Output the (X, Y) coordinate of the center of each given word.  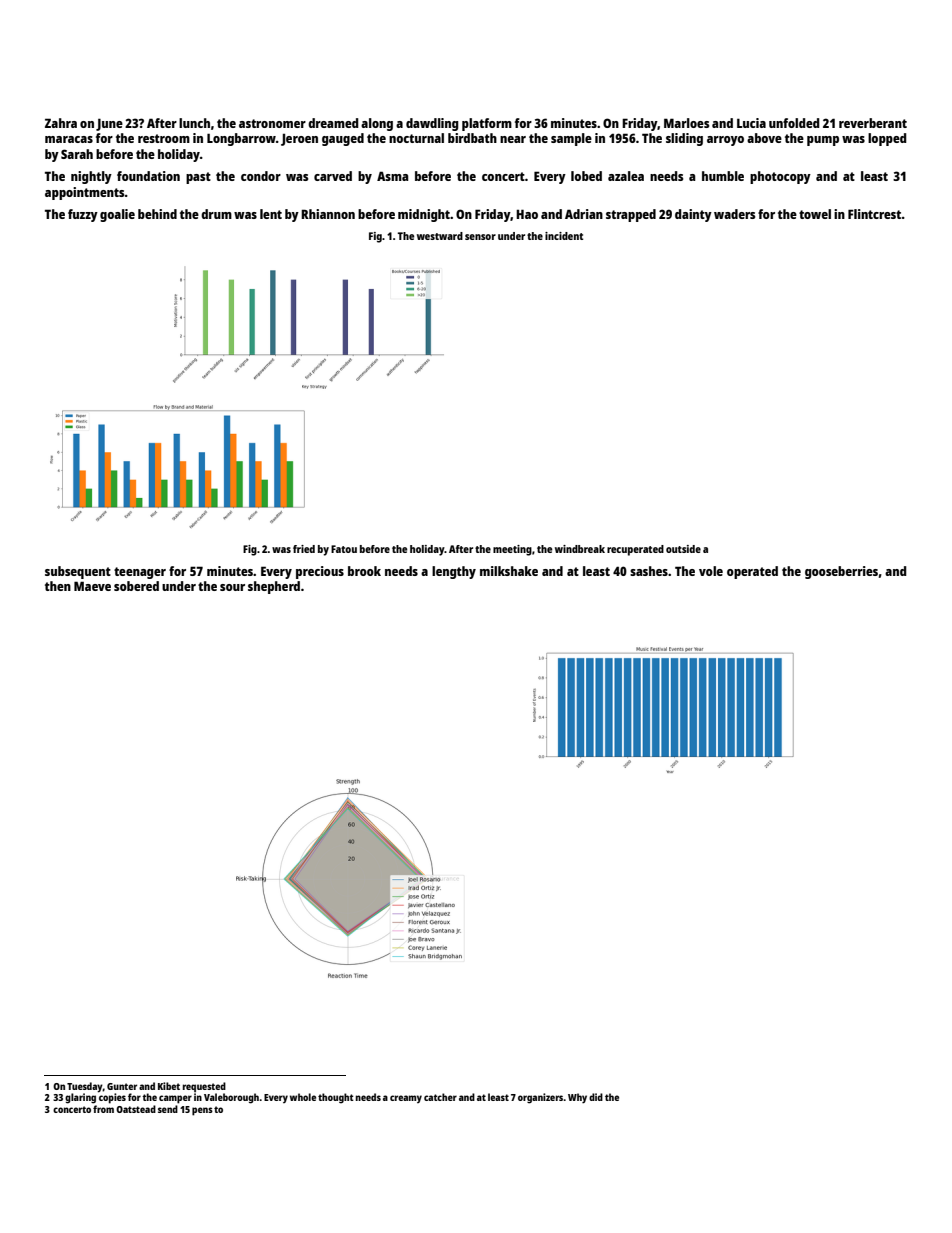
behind (157, 214)
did (596, 1097)
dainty (693, 215)
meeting (512, 550)
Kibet (169, 1086)
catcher (440, 1097)
